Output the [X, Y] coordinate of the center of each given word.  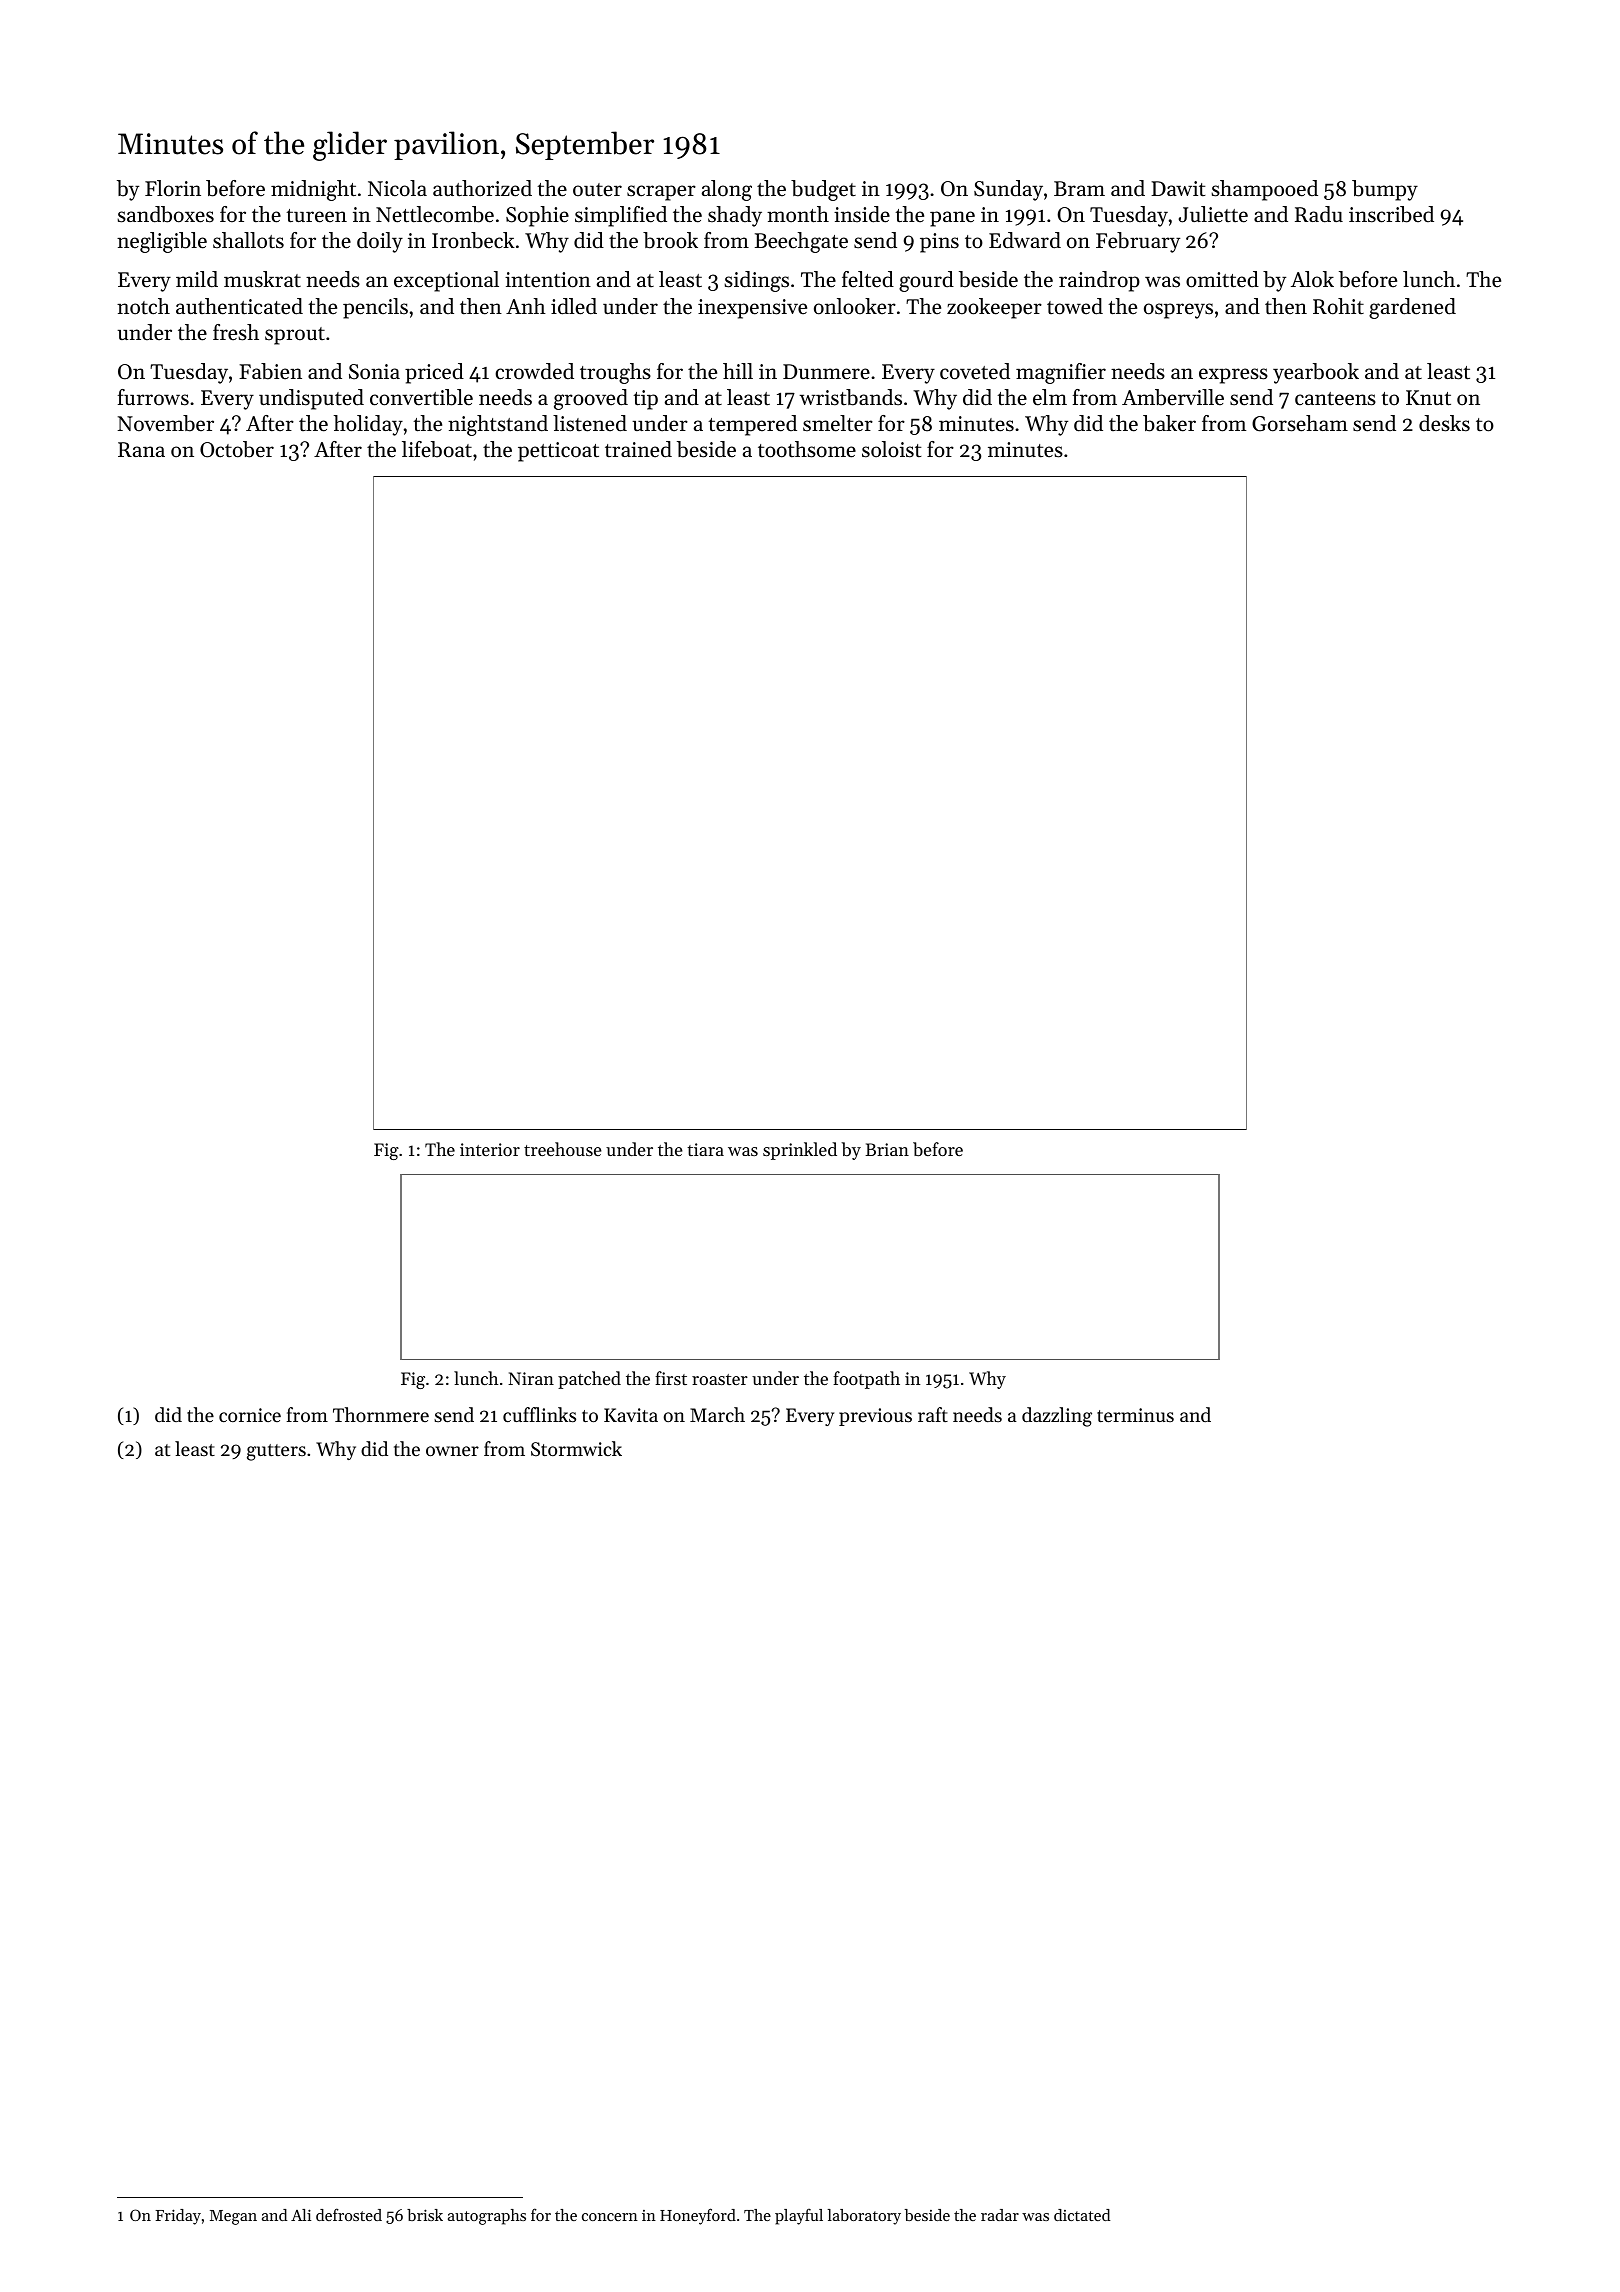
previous [875, 1417]
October [237, 449]
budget [823, 190]
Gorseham [1300, 423]
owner [452, 1451]
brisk [425, 2215]
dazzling [1057, 1417]
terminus [1135, 1415]
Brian [887, 1149]
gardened [1412, 308]
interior [490, 1149]
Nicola [397, 188]
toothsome [807, 449]
